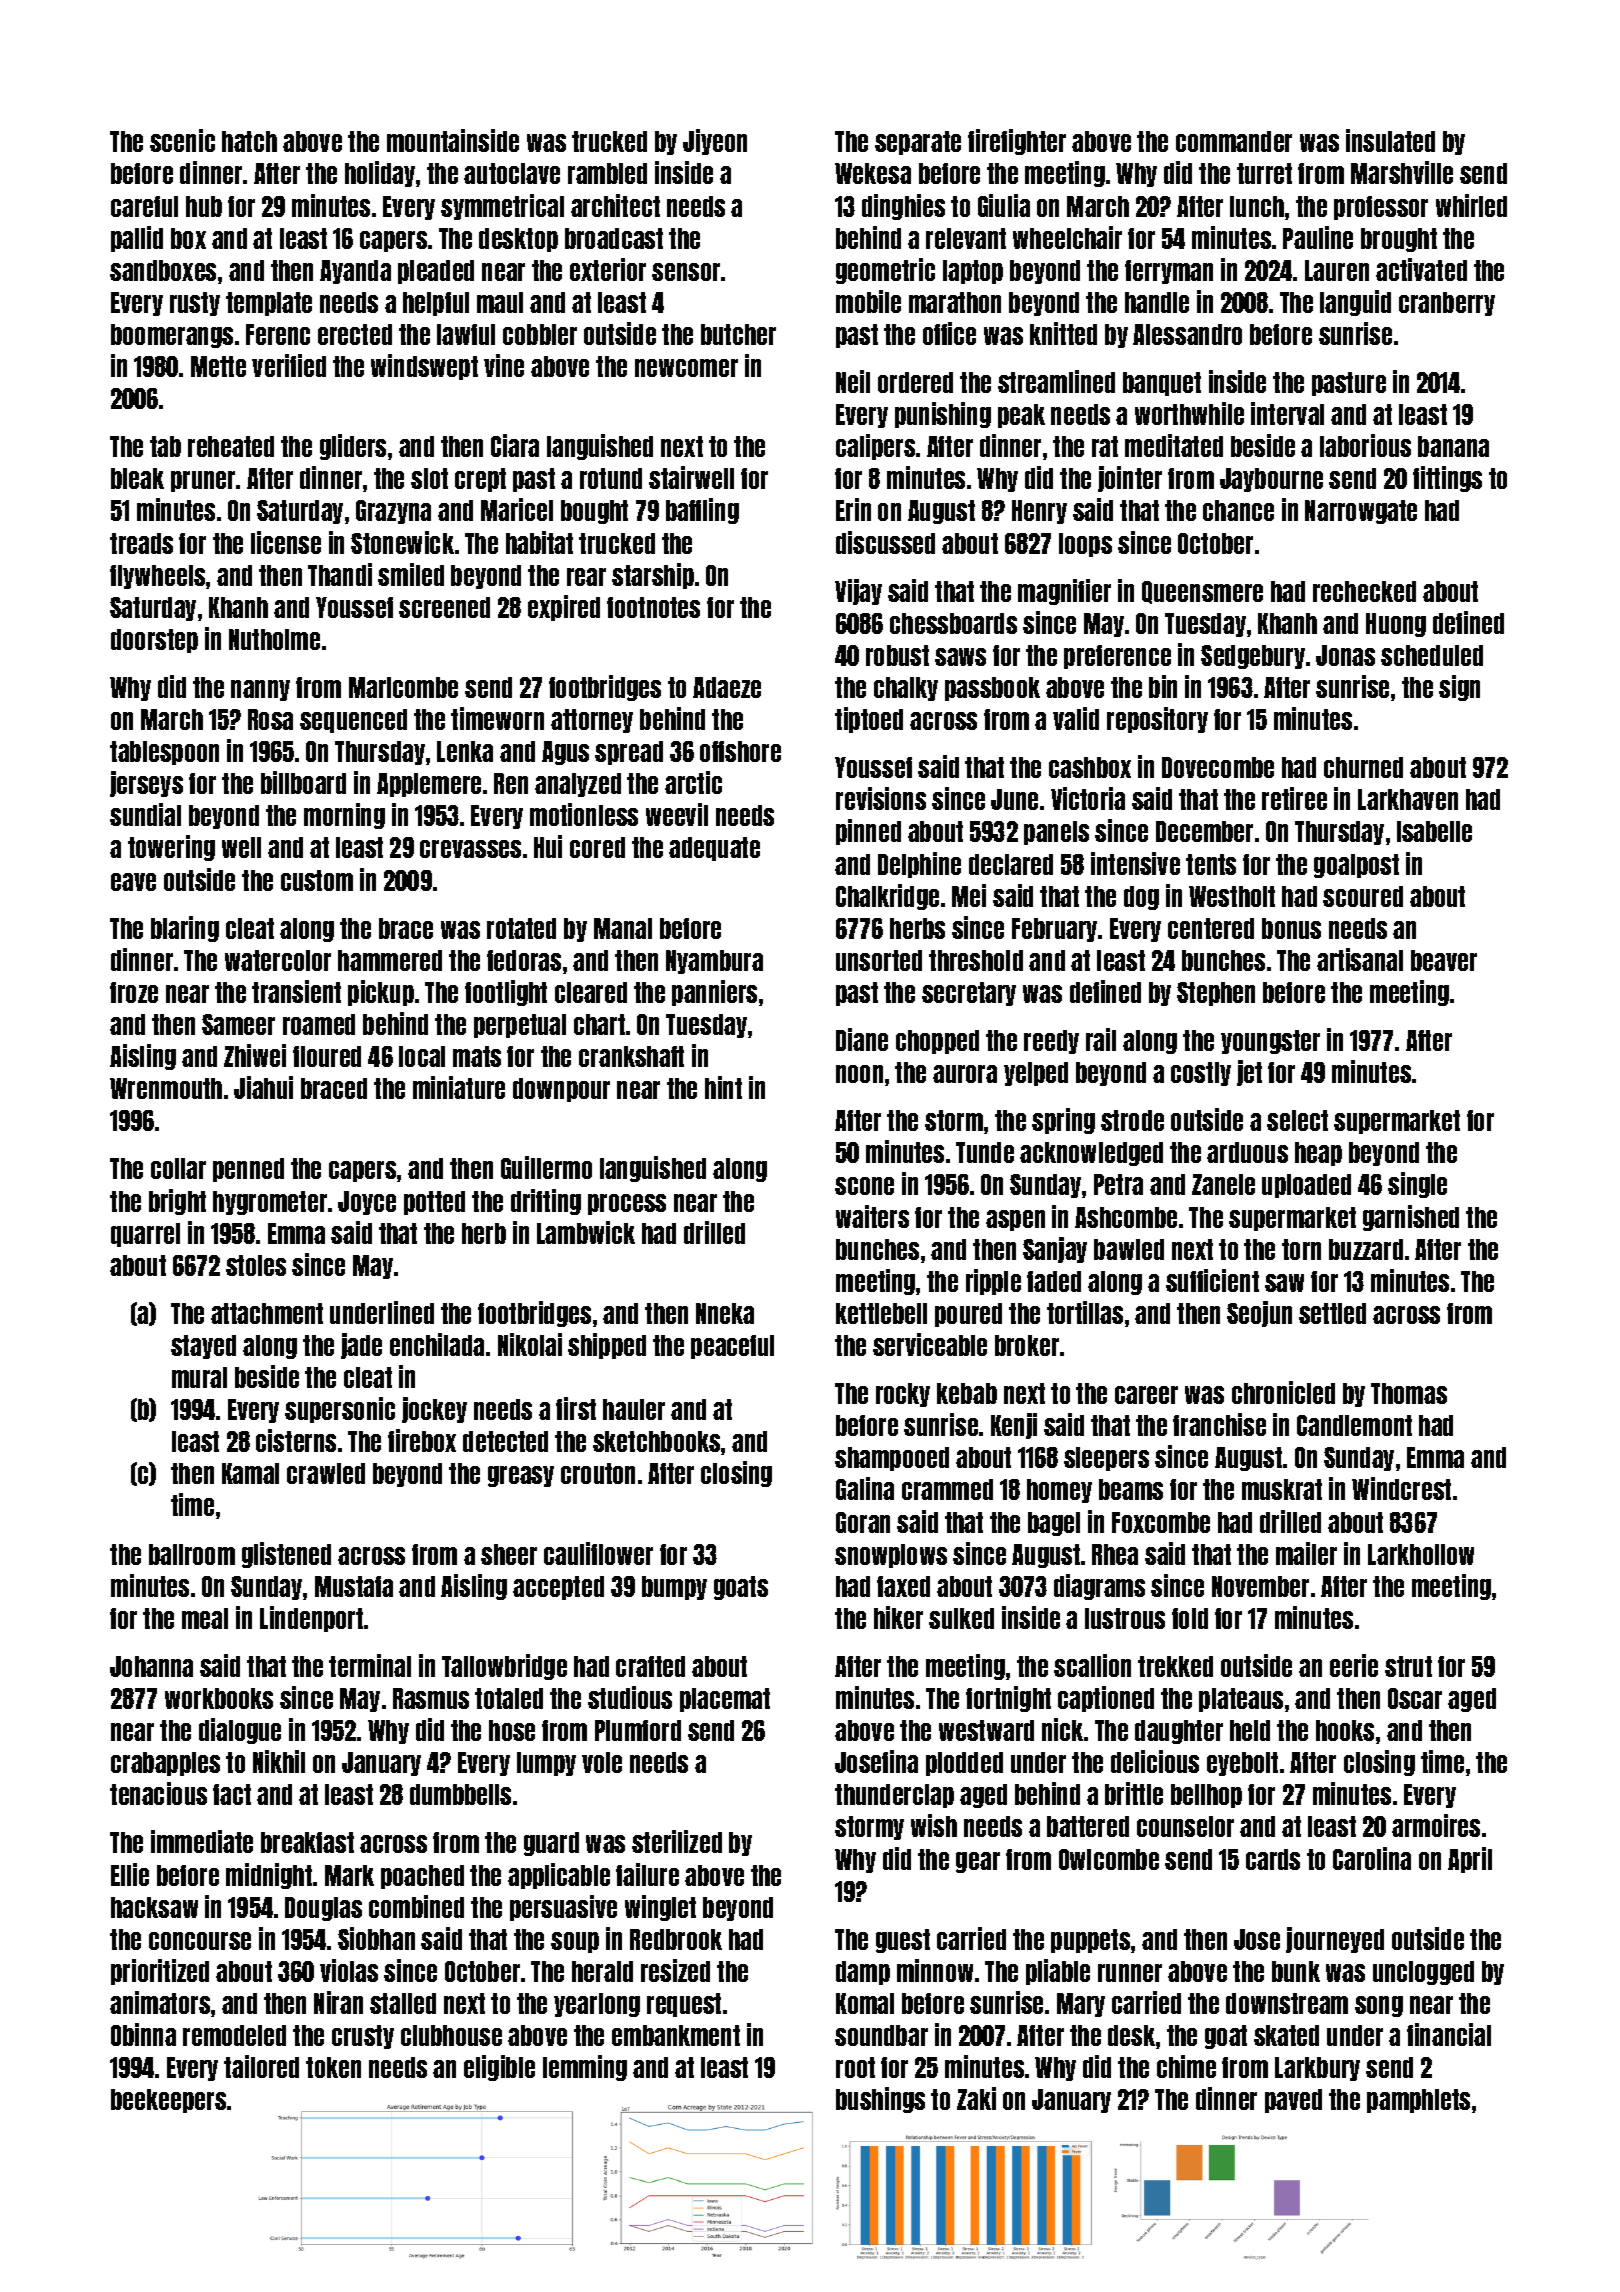  Describe the element at coordinates (499, 2068) in the page. I see `eligible` at that location.
